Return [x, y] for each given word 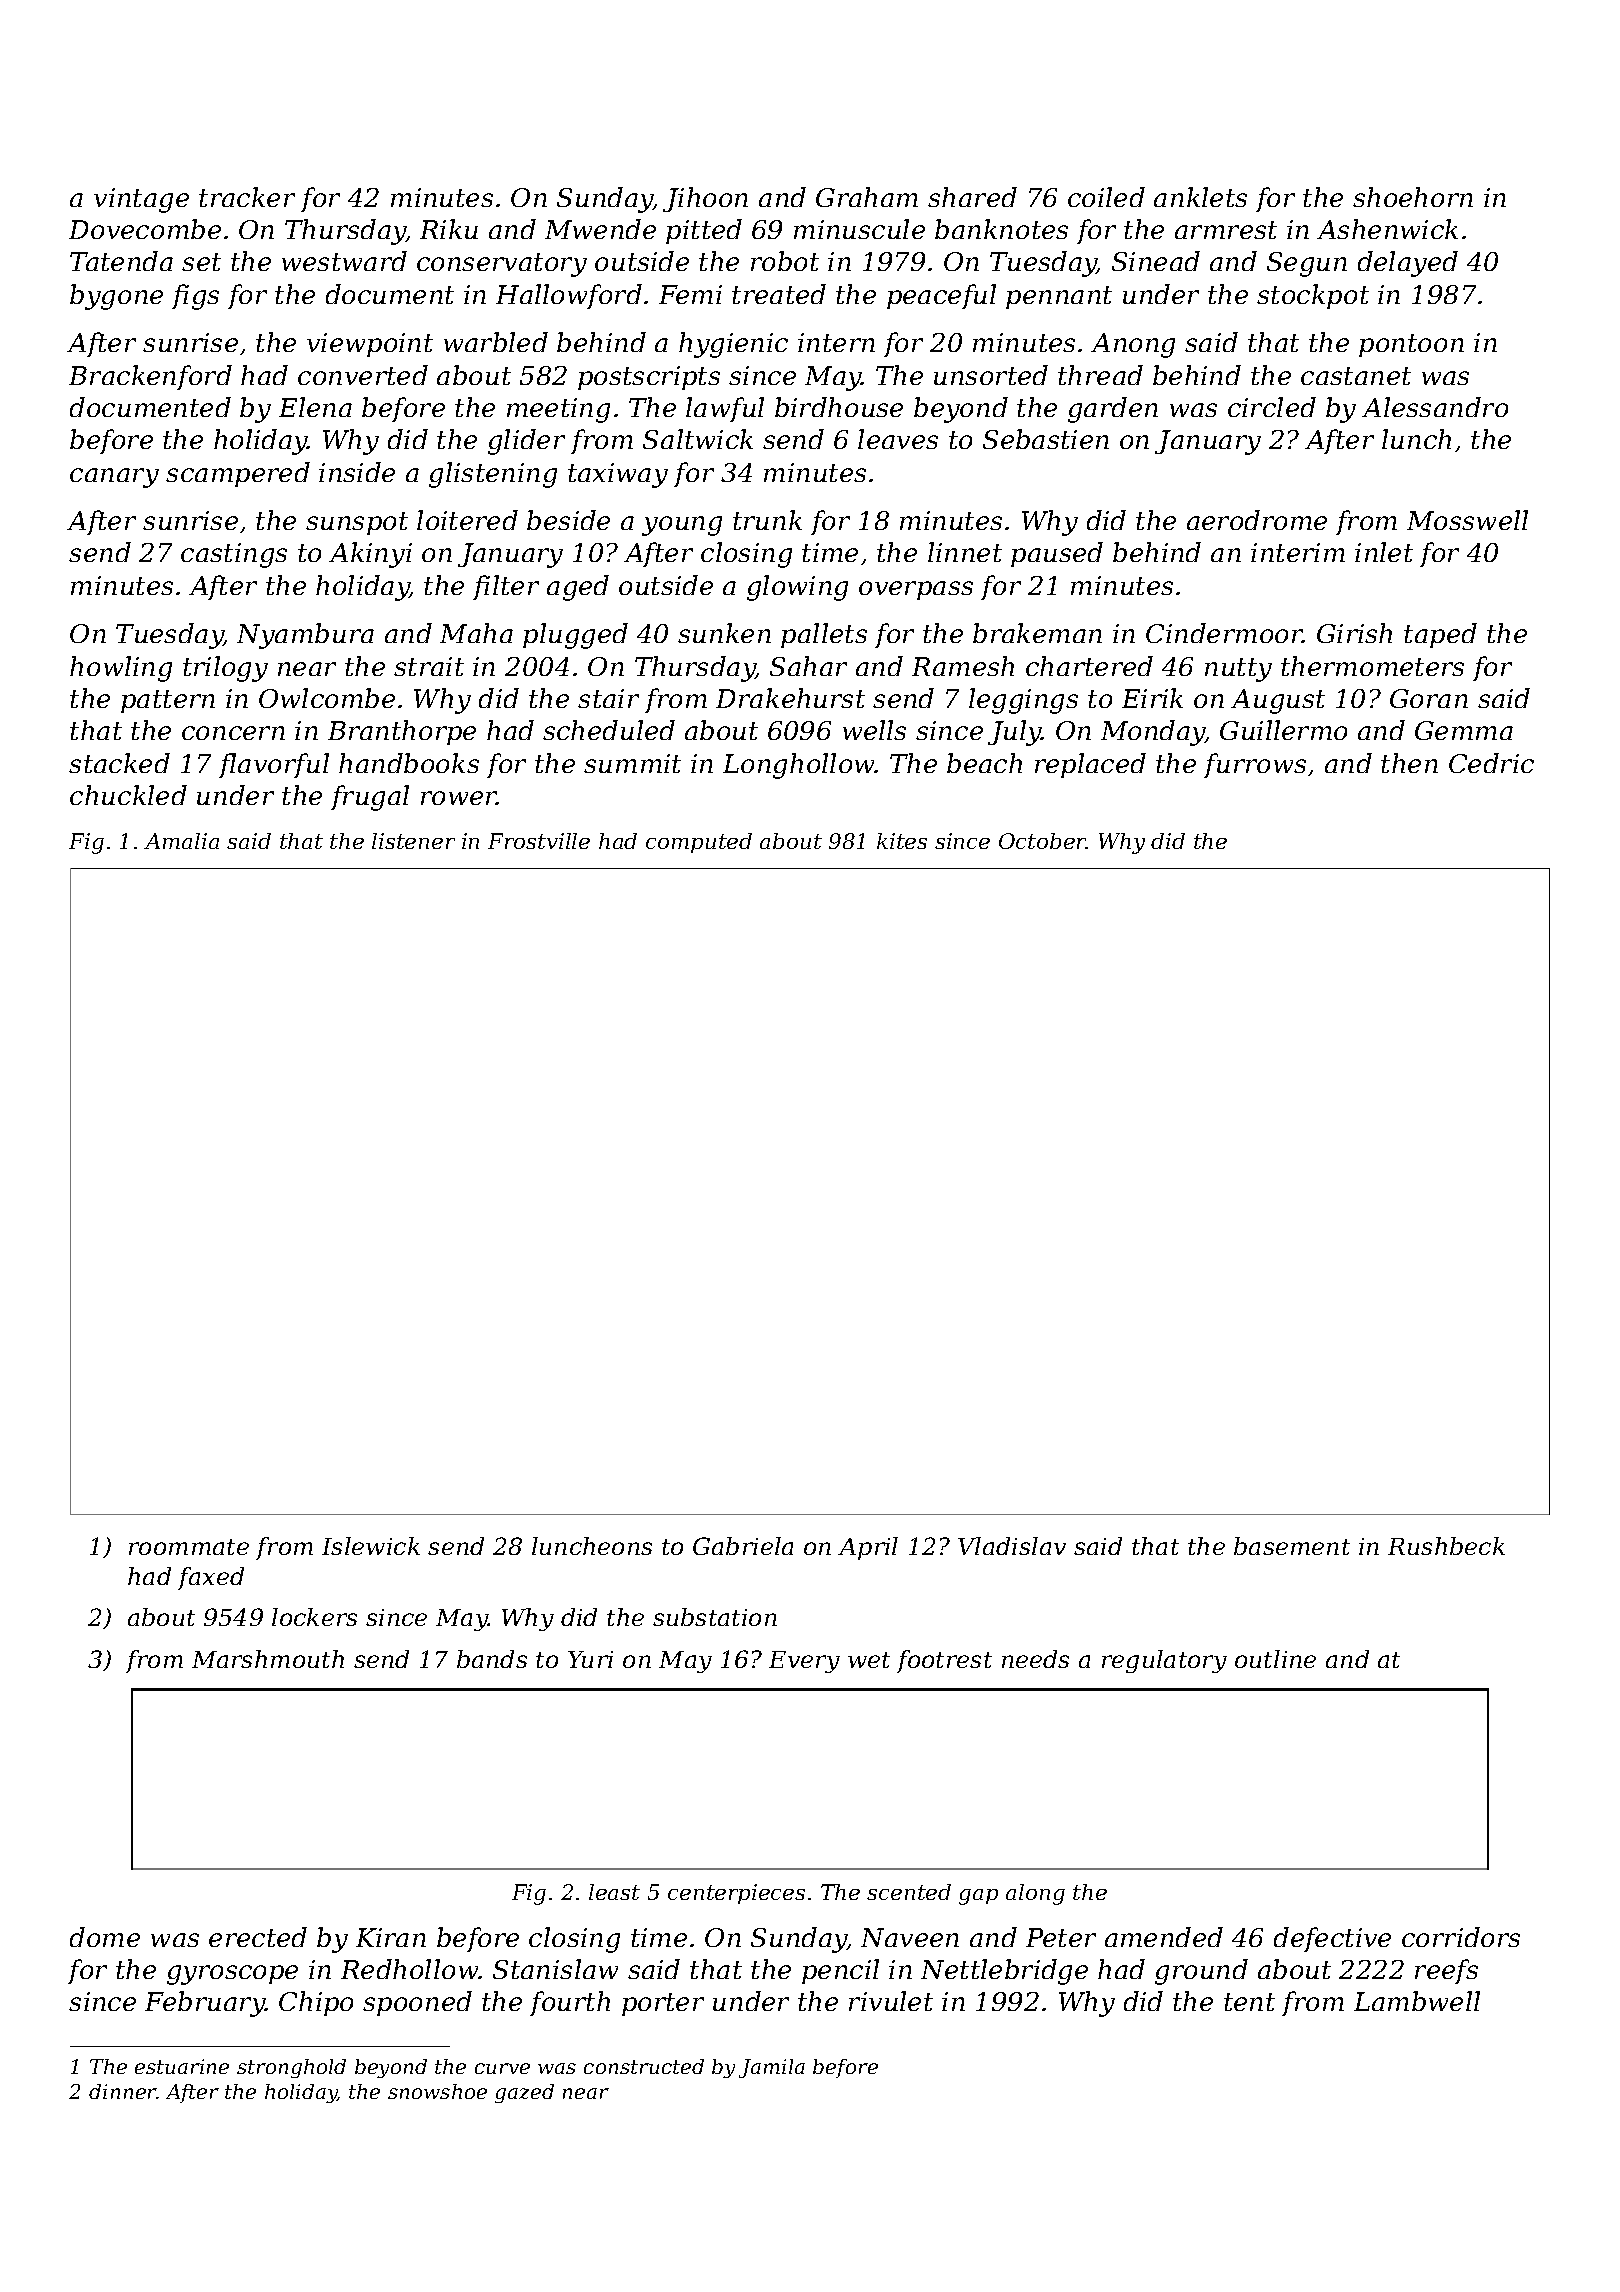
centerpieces [736, 1894]
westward [344, 261]
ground [1201, 1972]
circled [1272, 407]
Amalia [181, 841]
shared [972, 197]
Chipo [316, 2003]
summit [632, 763]
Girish [1354, 633]
